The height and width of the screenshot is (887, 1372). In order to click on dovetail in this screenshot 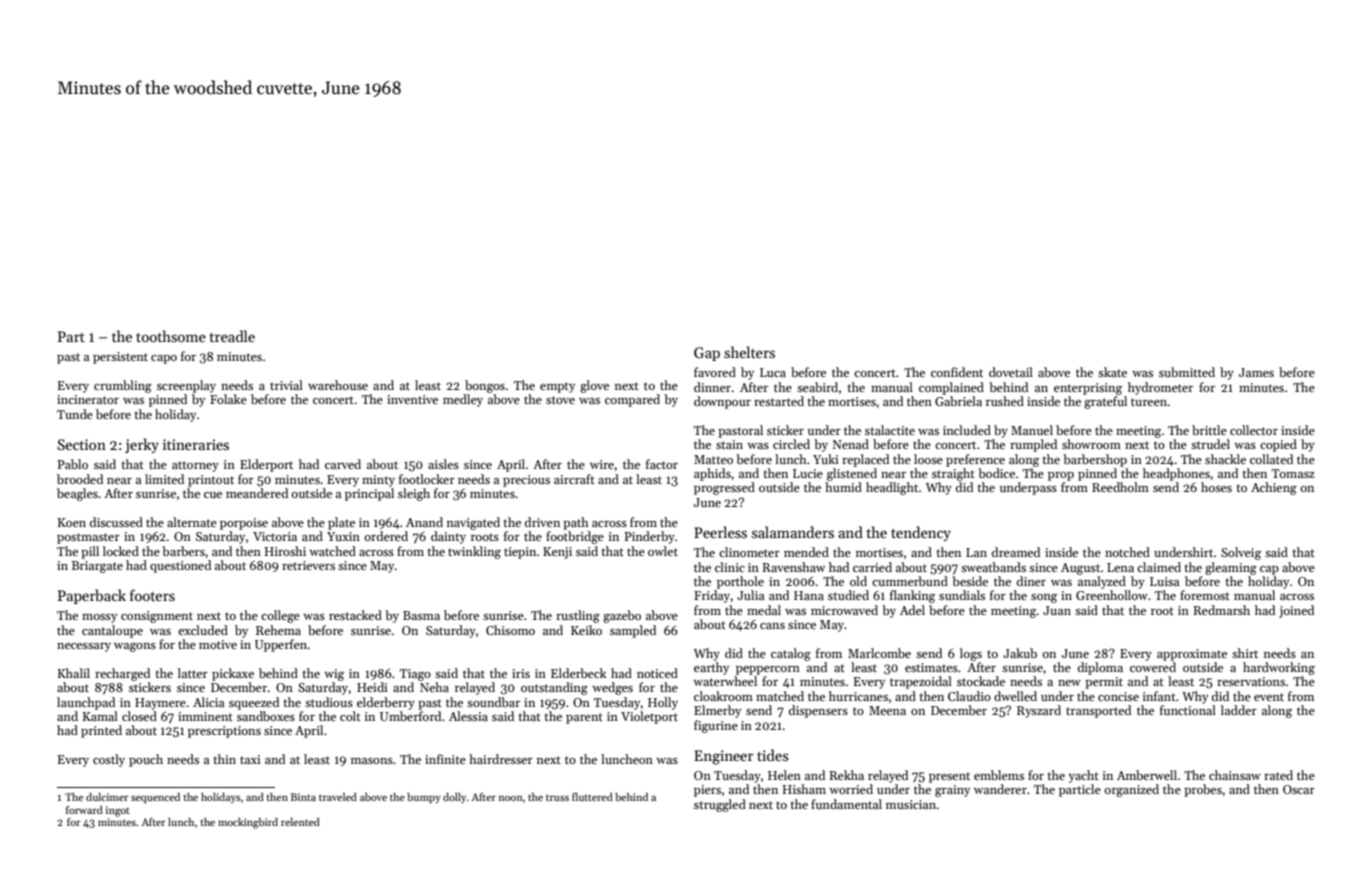, I will do `click(1011, 372)`.
